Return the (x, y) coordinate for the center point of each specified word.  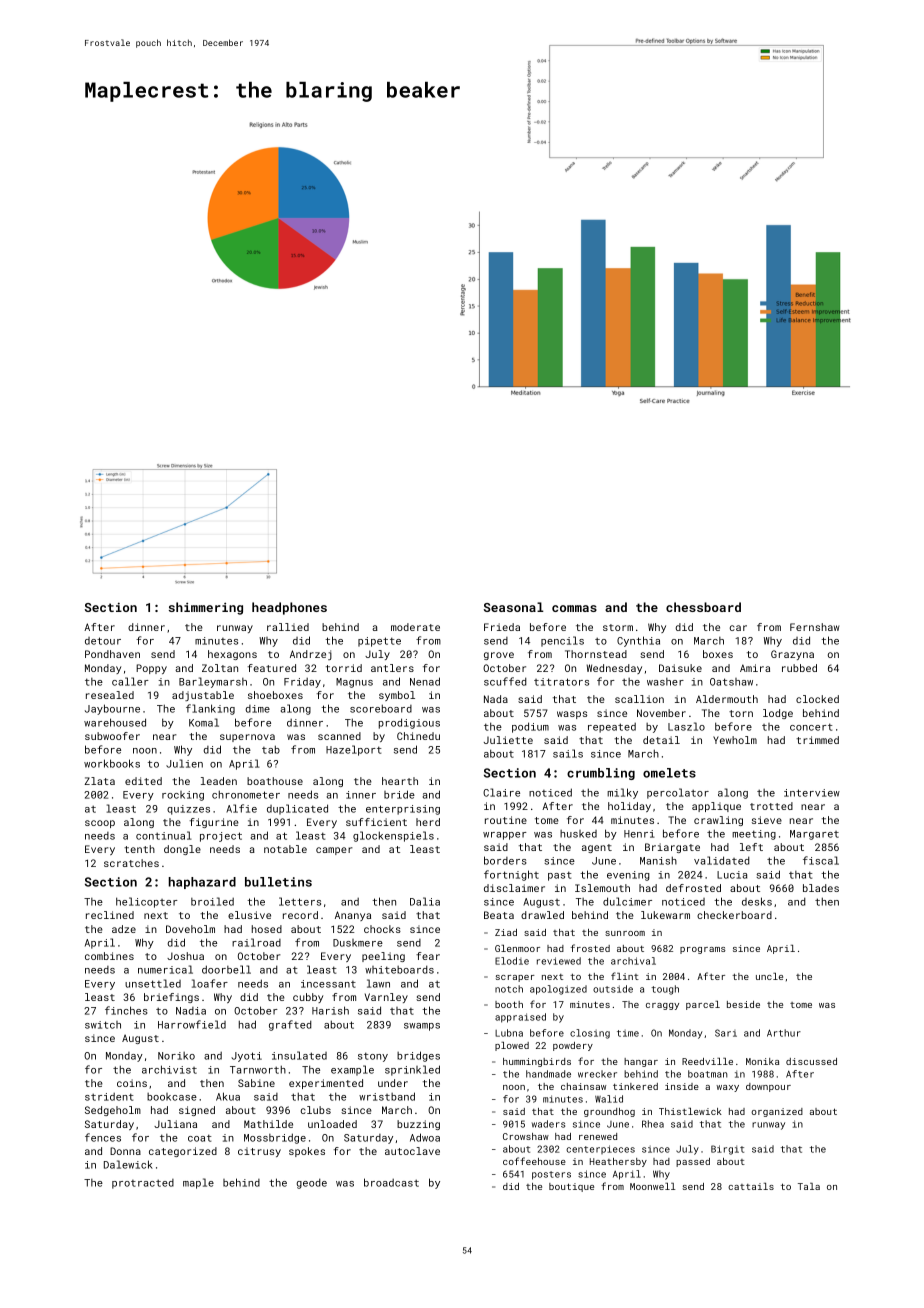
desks (757, 901)
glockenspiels (393, 836)
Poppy (151, 669)
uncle (769, 976)
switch (103, 1025)
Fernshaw (814, 627)
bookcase (172, 1097)
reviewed (559, 961)
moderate (415, 627)
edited (143, 781)
